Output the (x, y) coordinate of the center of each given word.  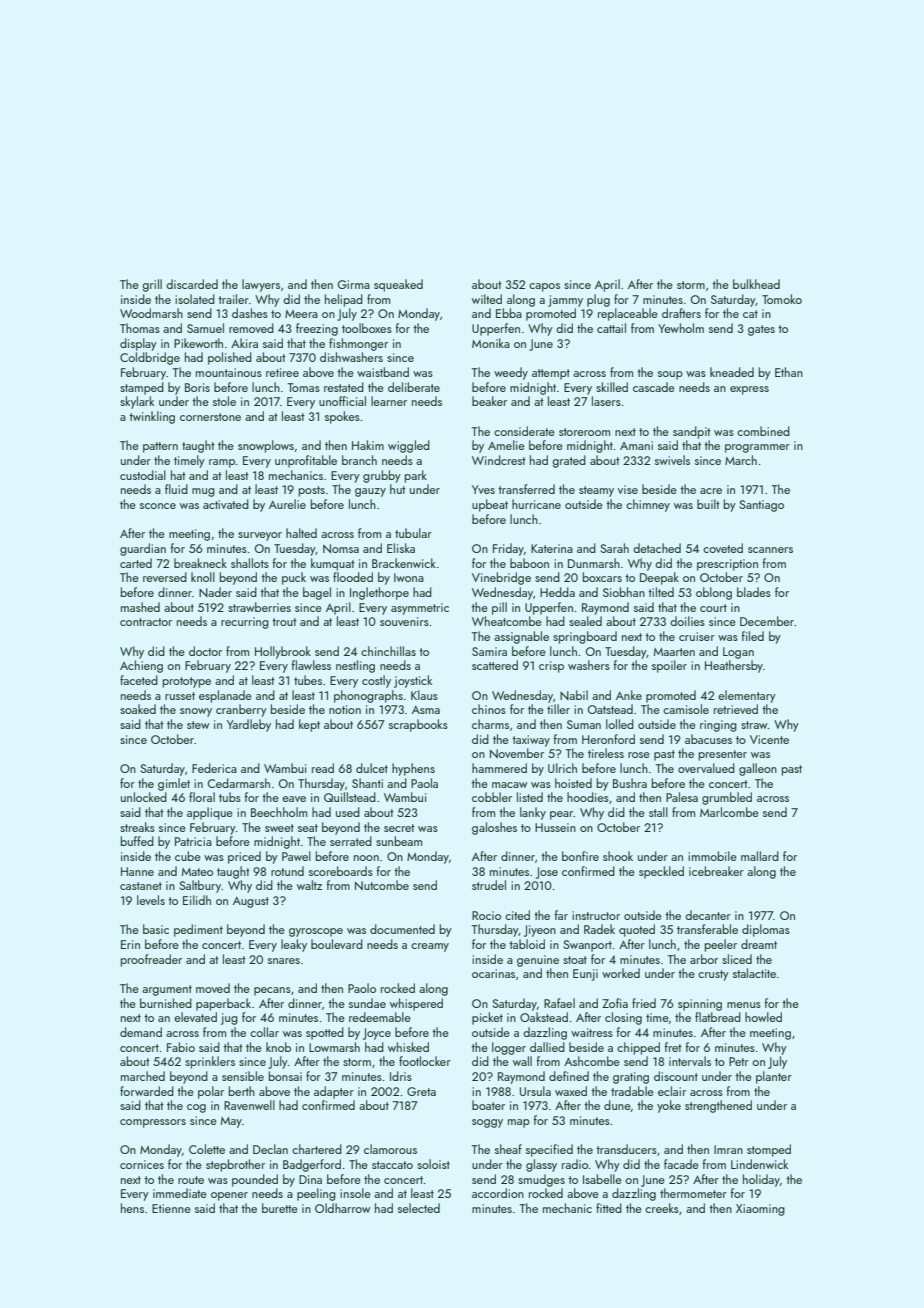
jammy (565, 301)
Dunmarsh (594, 563)
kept (309, 725)
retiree (282, 372)
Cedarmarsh (239, 783)
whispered (416, 1004)
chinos (489, 709)
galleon (758, 769)
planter (774, 1077)
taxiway (531, 741)
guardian (143, 549)
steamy (596, 491)
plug (598, 300)
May (231, 1122)
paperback (223, 1004)
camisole (686, 709)
